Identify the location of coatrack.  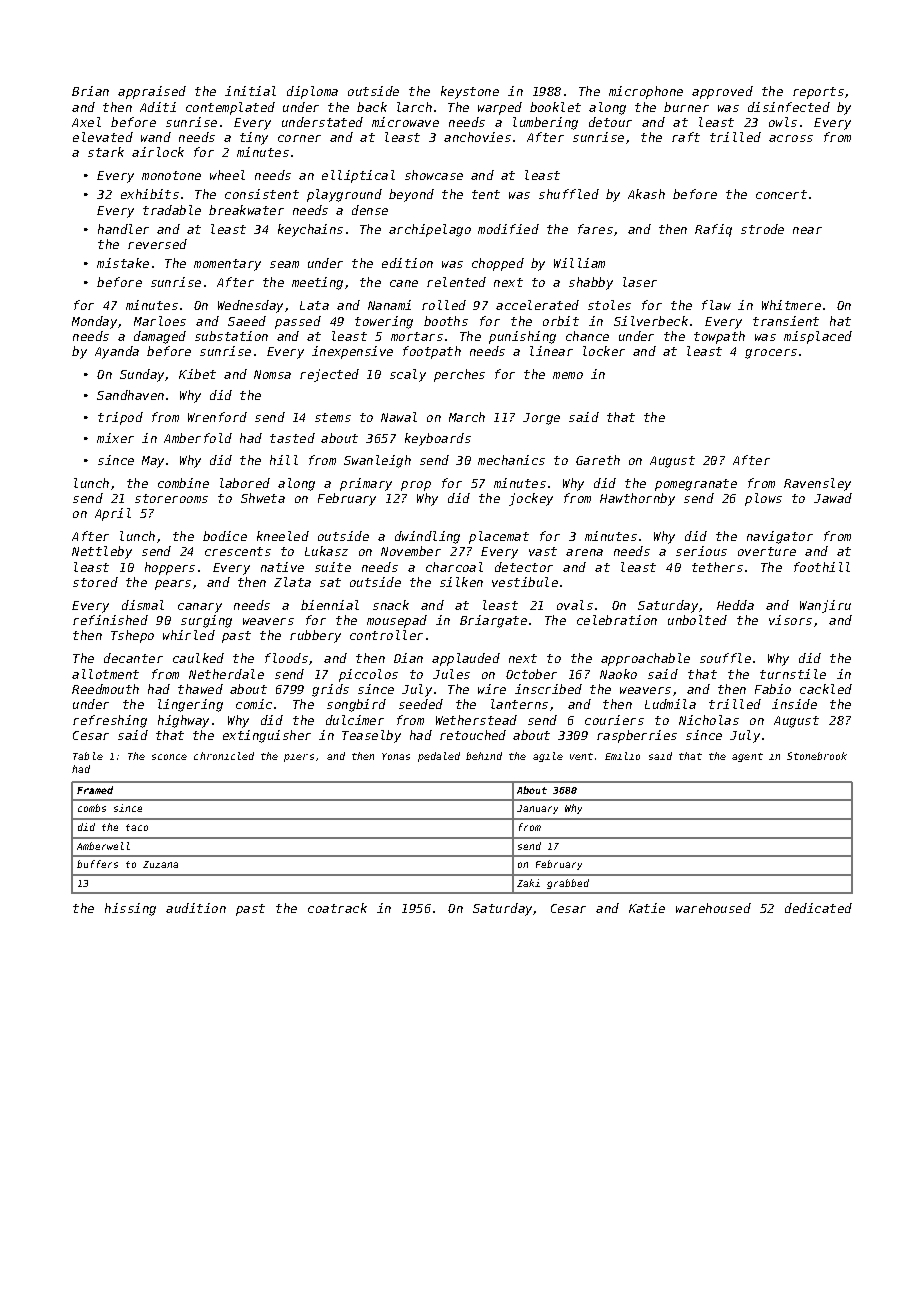
(337, 908).
